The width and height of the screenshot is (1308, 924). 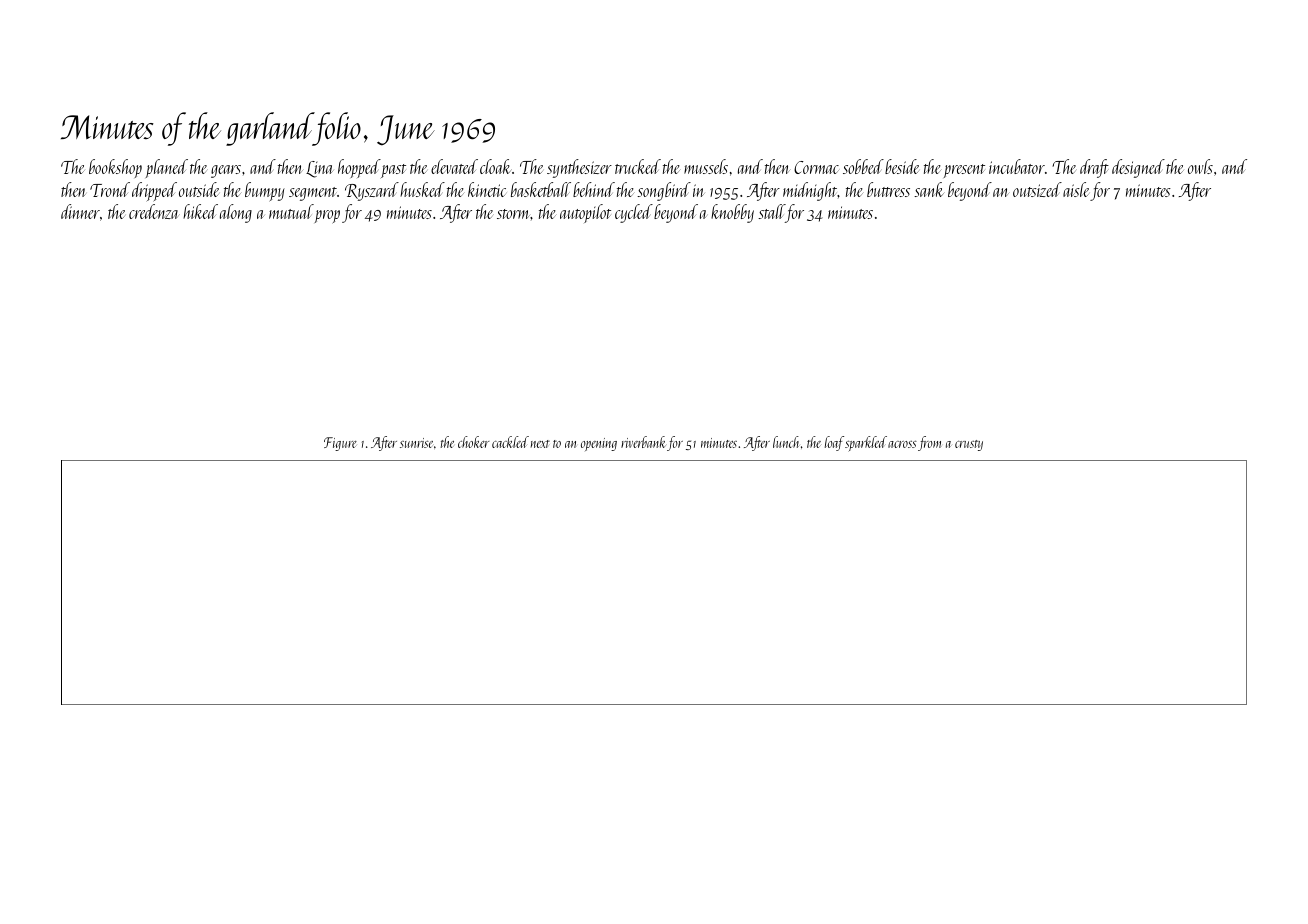 What do you see at coordinates (1076, 189) in the screenshot?
I see `aisle` at bounding box center [1076, 189].
